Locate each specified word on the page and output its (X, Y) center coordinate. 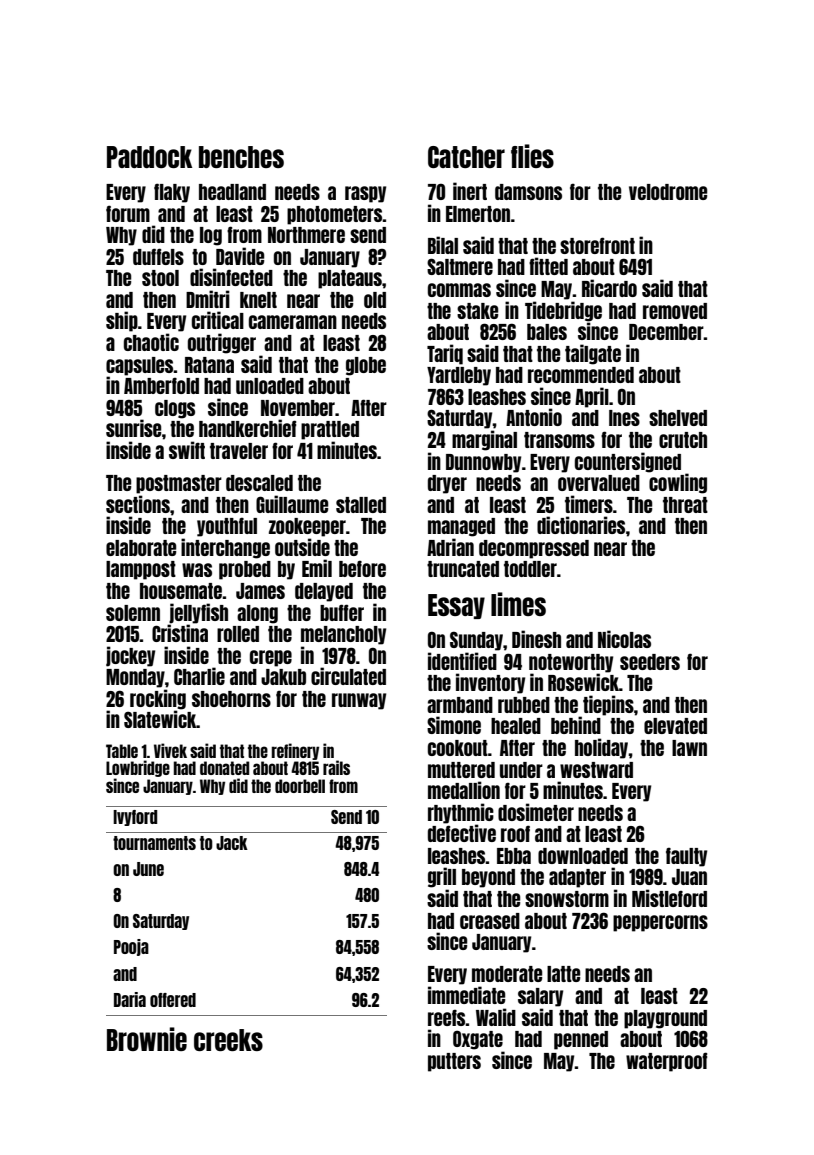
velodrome (668, 192)
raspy (365, 194)
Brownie (147, 1039)
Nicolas (624, 639)
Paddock (149, 157)
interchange (225, 548)
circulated (348, 676)
